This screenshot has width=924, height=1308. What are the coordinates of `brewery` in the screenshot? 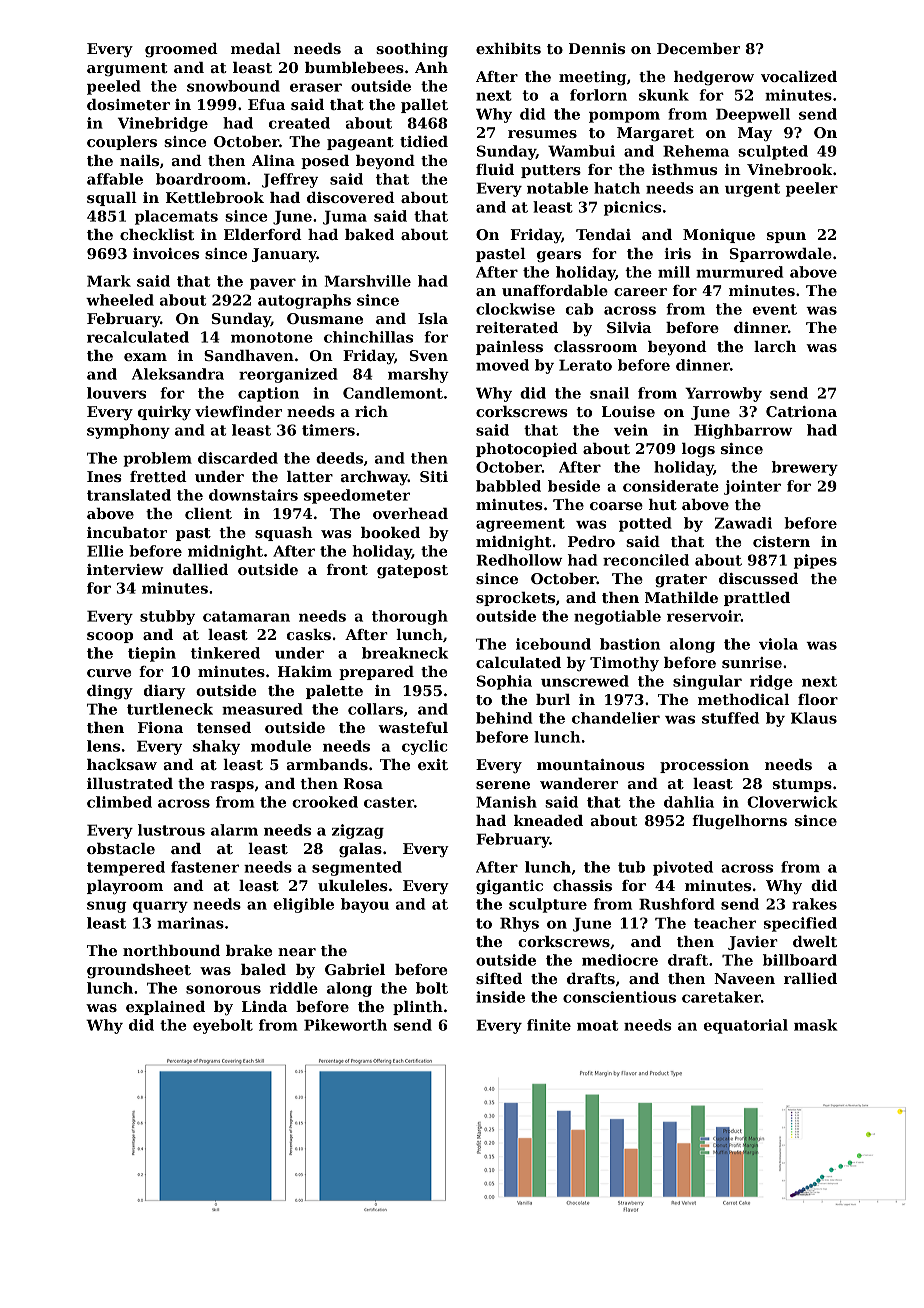 It's located at (805, 468).
